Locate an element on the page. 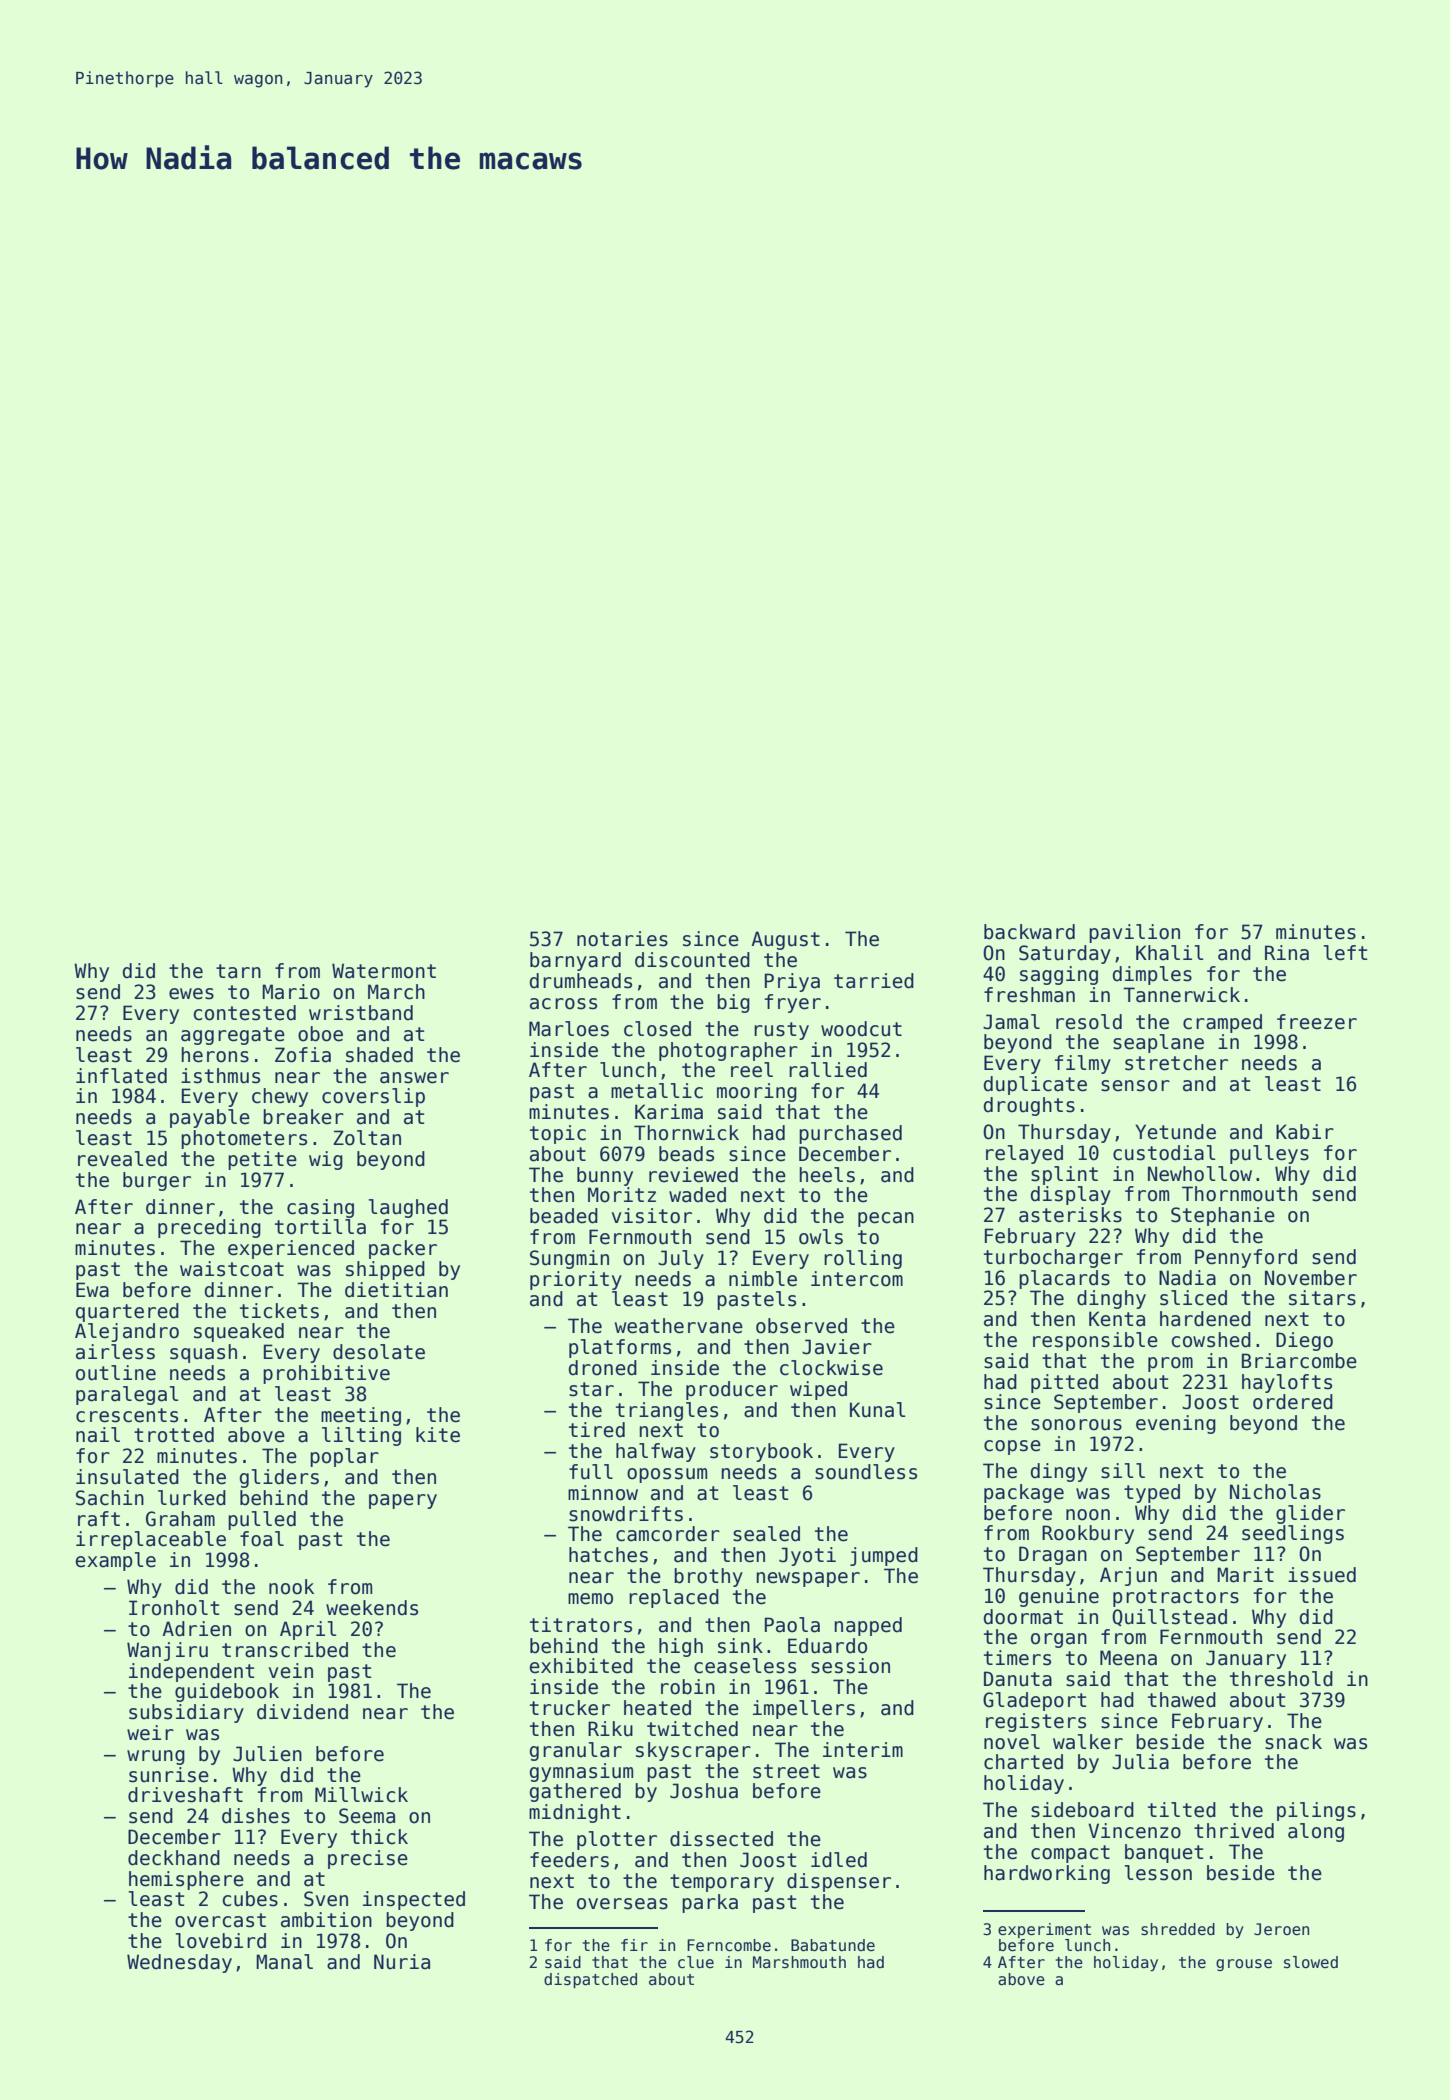 The width and height of the page is (1450, 2100). inspected is located at coordinates (414, 1900).
